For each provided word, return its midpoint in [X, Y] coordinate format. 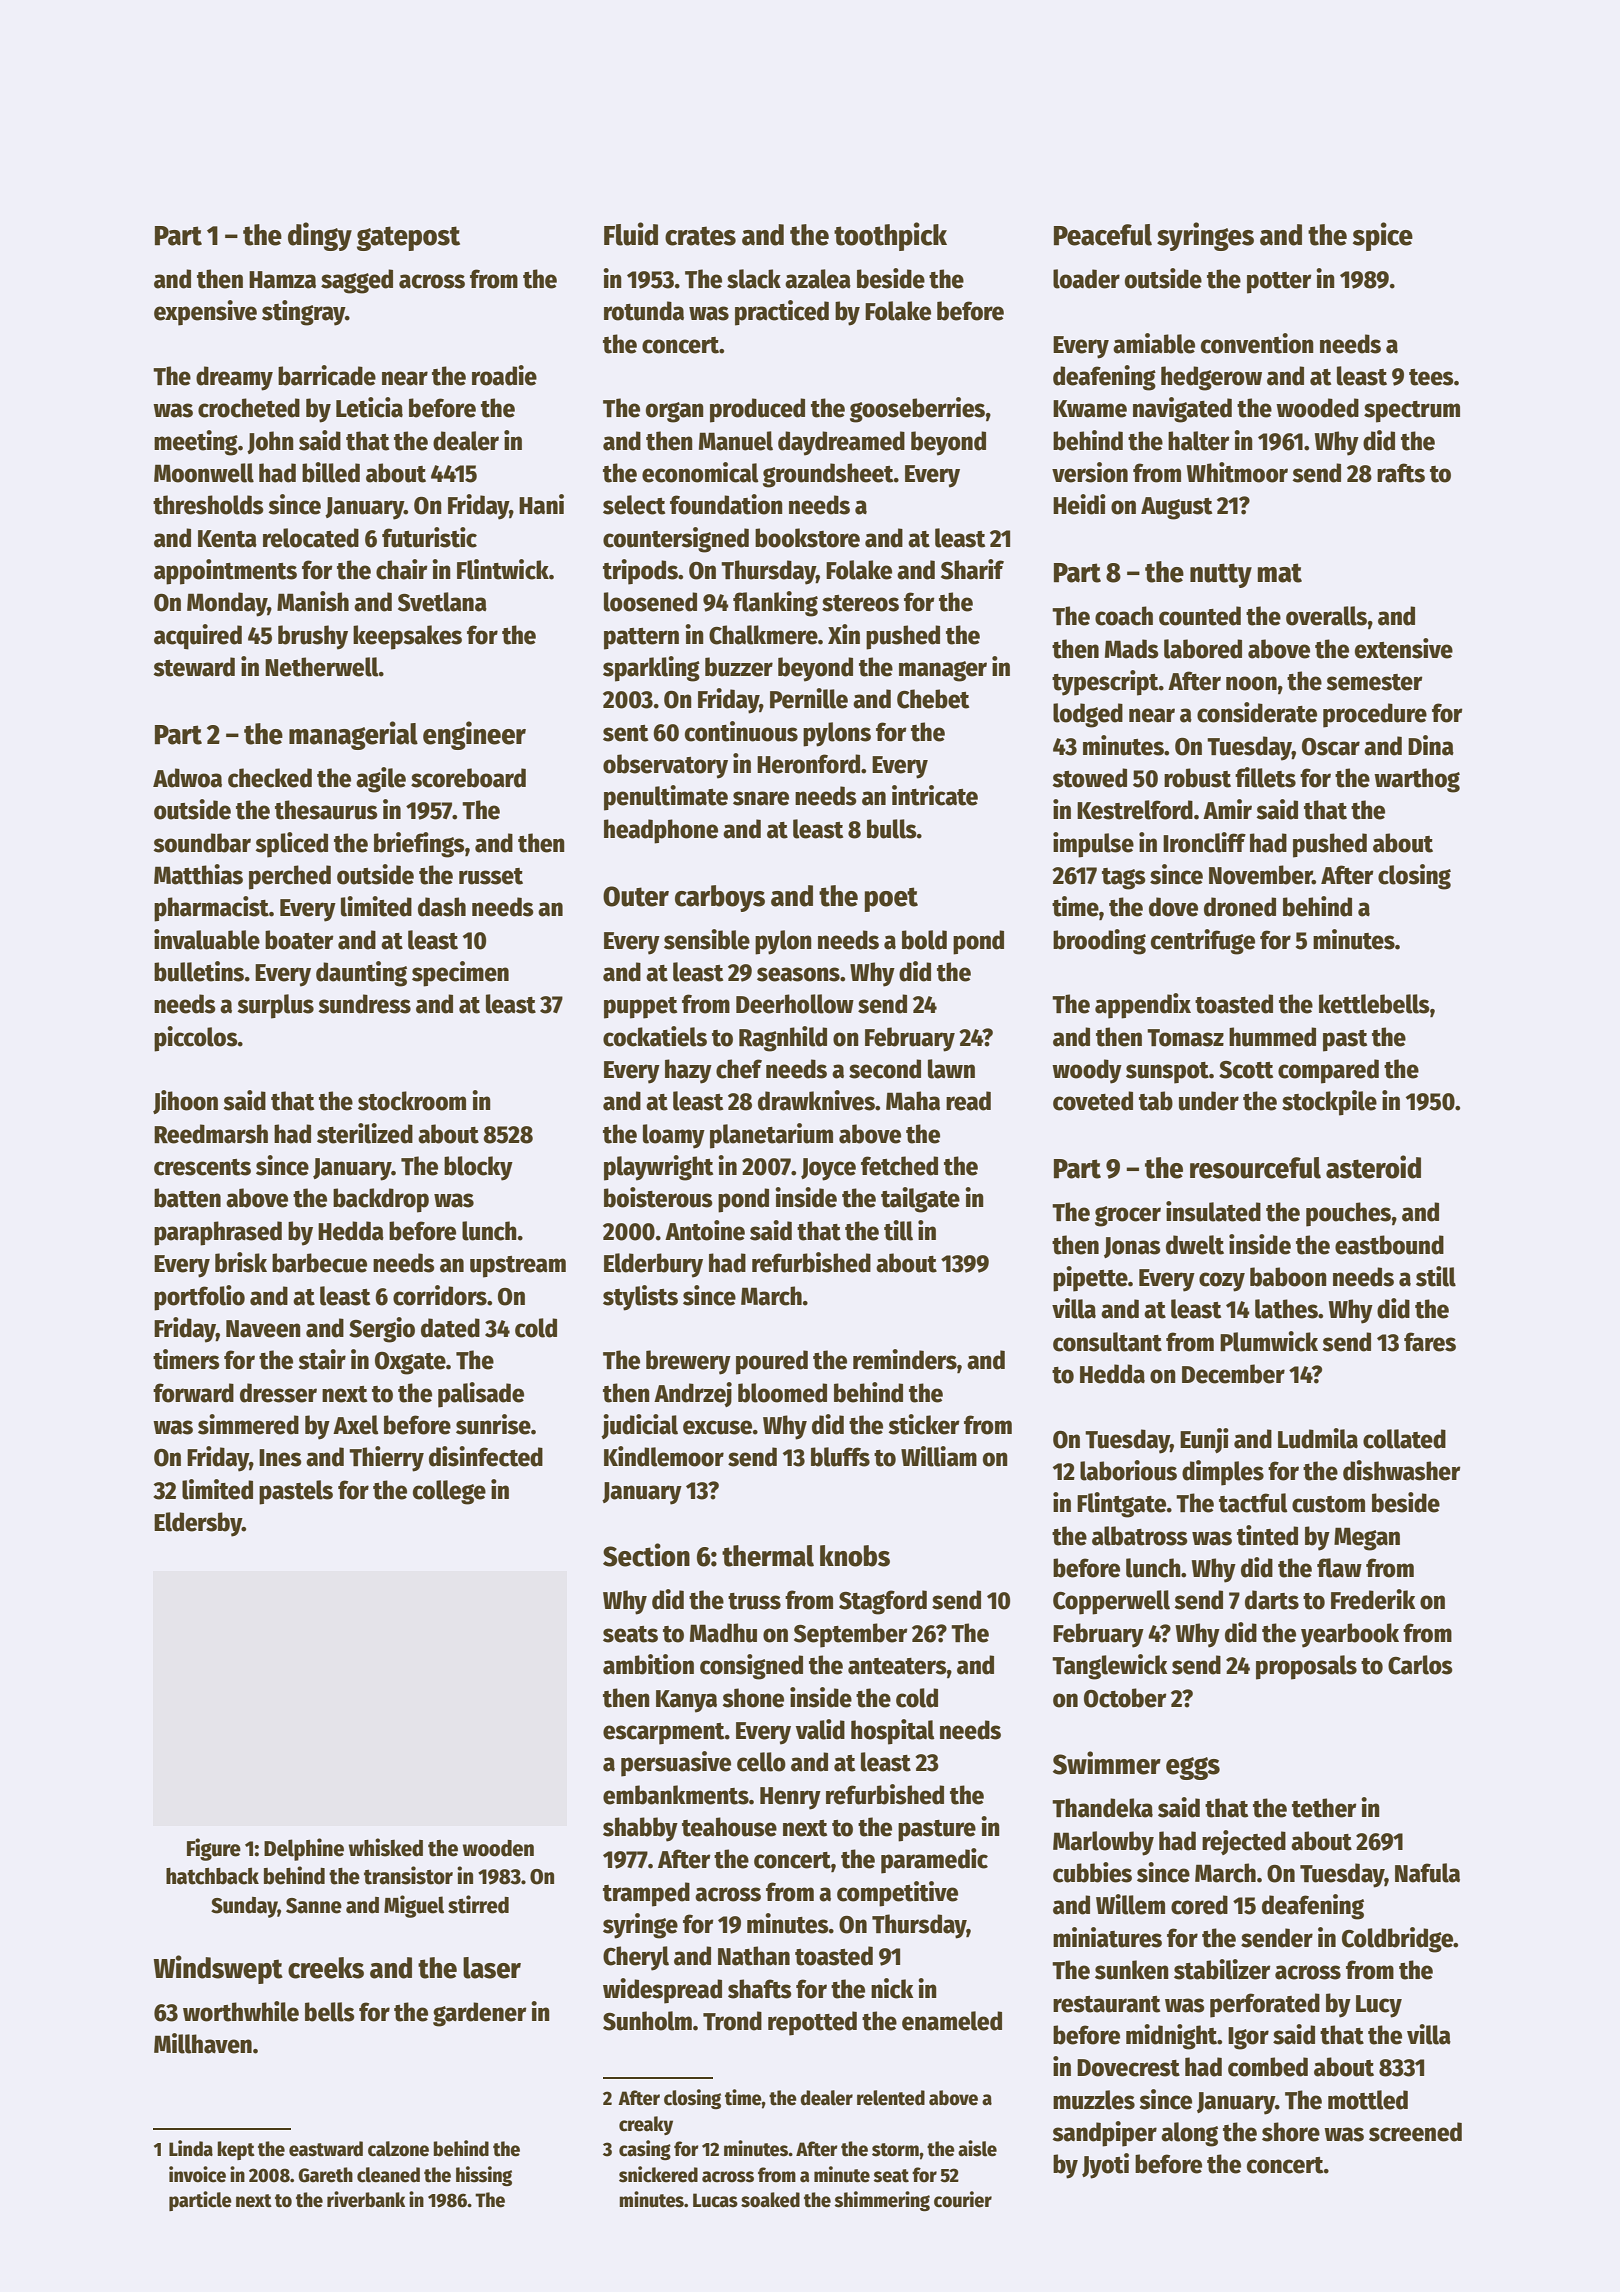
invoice [197, 2174]
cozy [1222, 1282]
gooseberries [917, 410]
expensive [205, 313]
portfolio [199, 1298]
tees [1431, 377]
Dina [1431, 745]
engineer [474, 735]
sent [625, 733]
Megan [1367, 1539]
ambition [648, 1664]
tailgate [920, 1200]
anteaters [897, 1666]
